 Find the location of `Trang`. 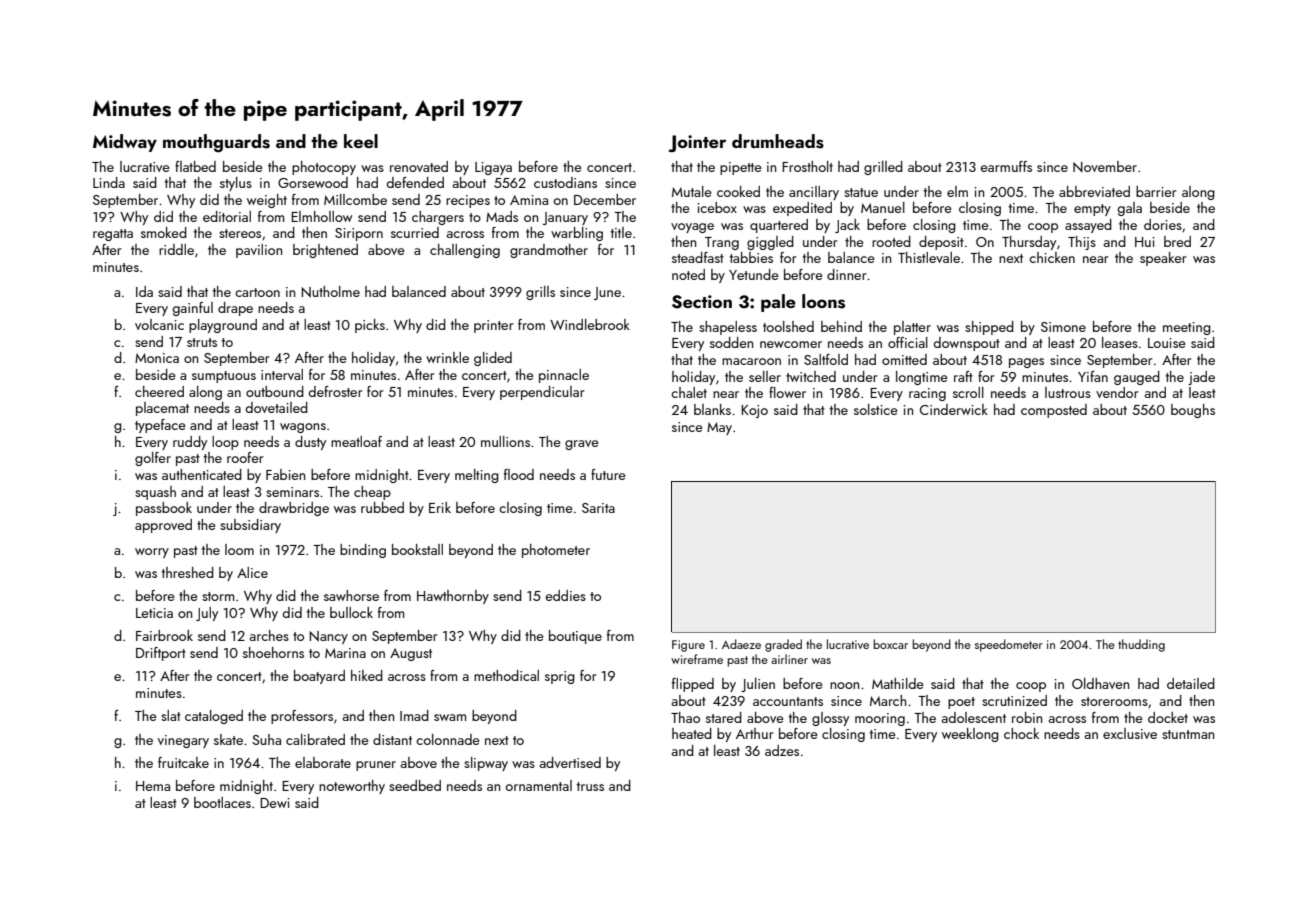

Trang is located at coordinates (722, 243).
